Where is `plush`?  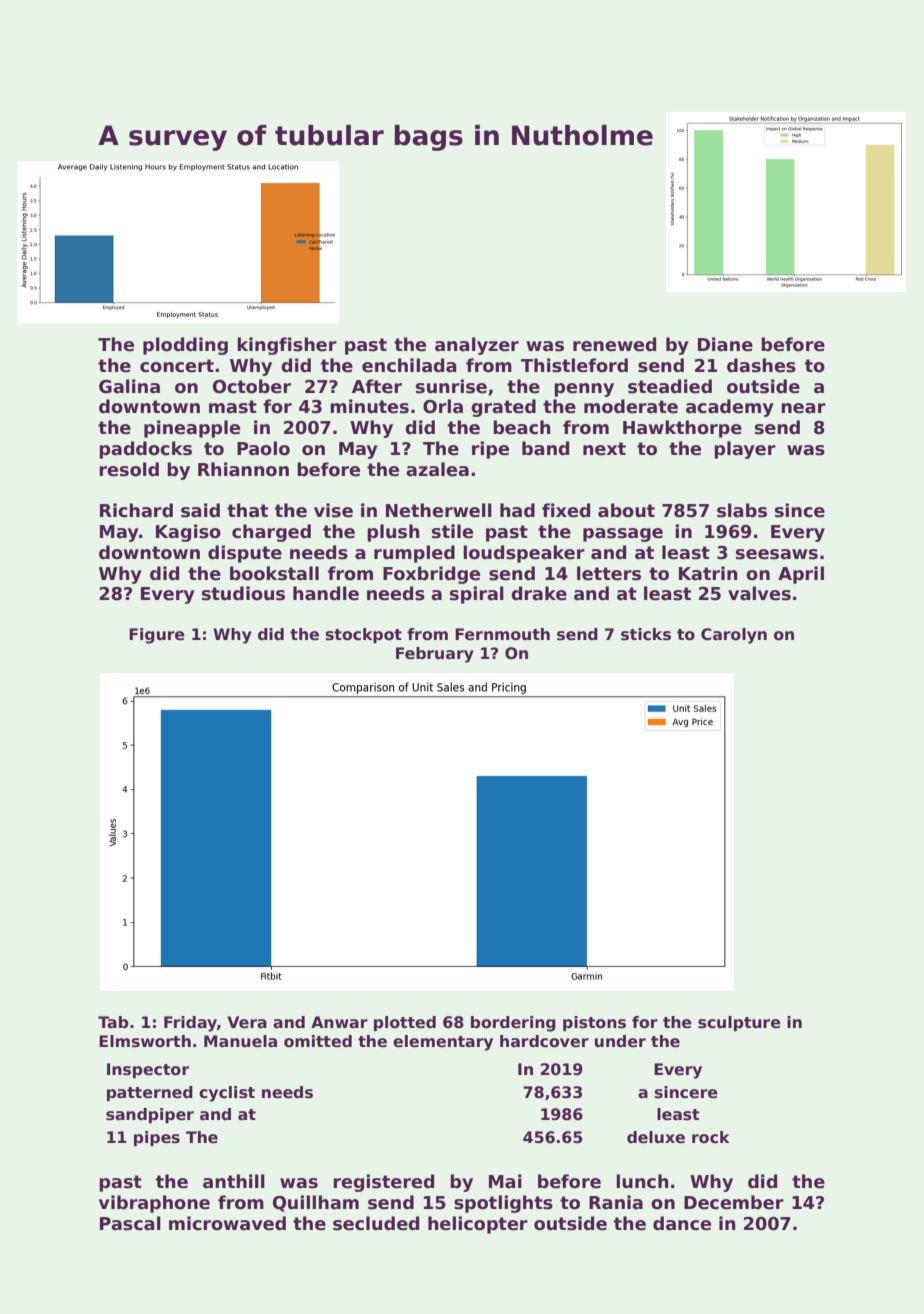
plush is located at coordinates (393, 533).
